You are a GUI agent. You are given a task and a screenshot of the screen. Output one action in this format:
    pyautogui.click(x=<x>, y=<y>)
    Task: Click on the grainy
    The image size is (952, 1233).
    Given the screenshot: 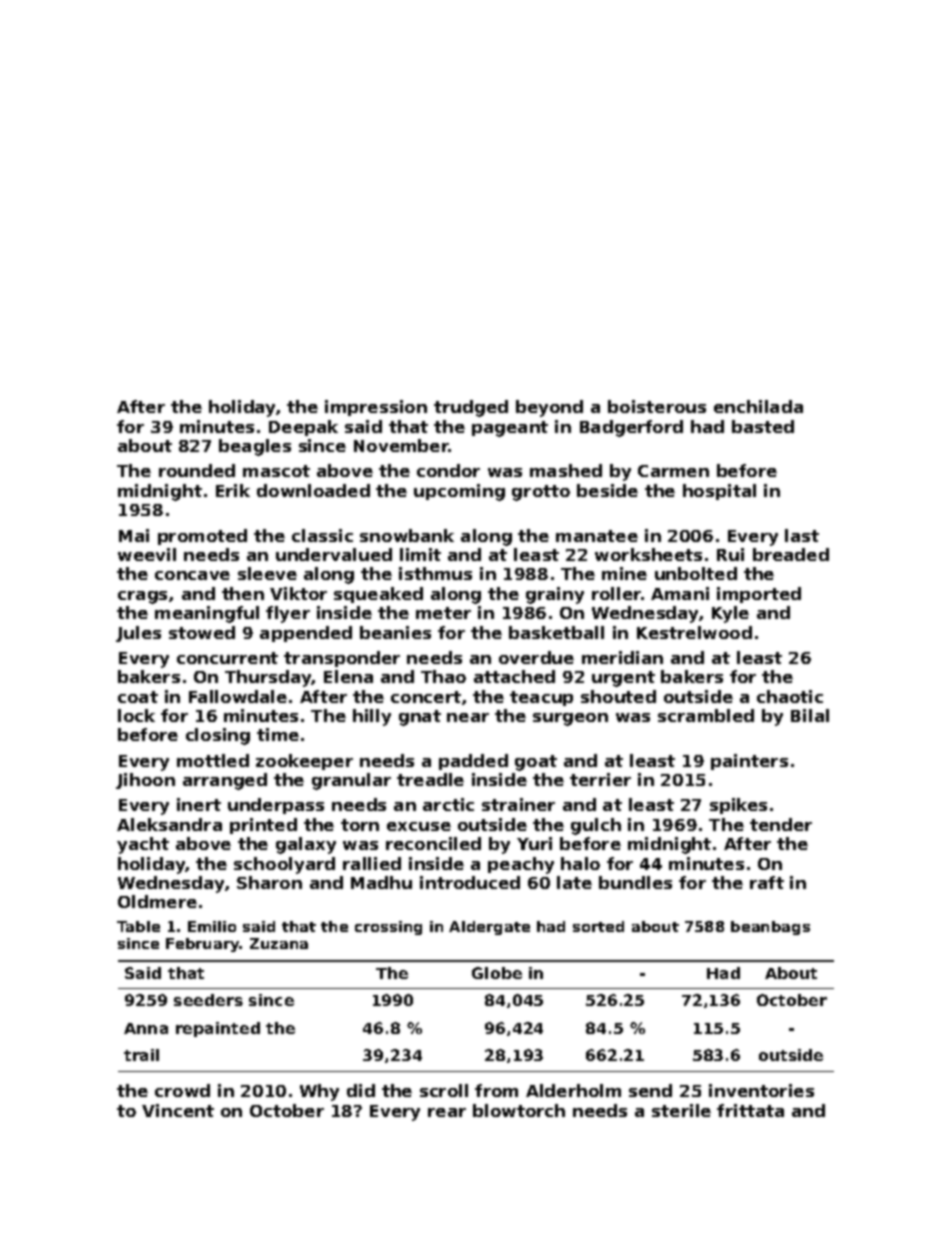 What is the action you would take?
    pyautogui.click(x=555, y=595)
